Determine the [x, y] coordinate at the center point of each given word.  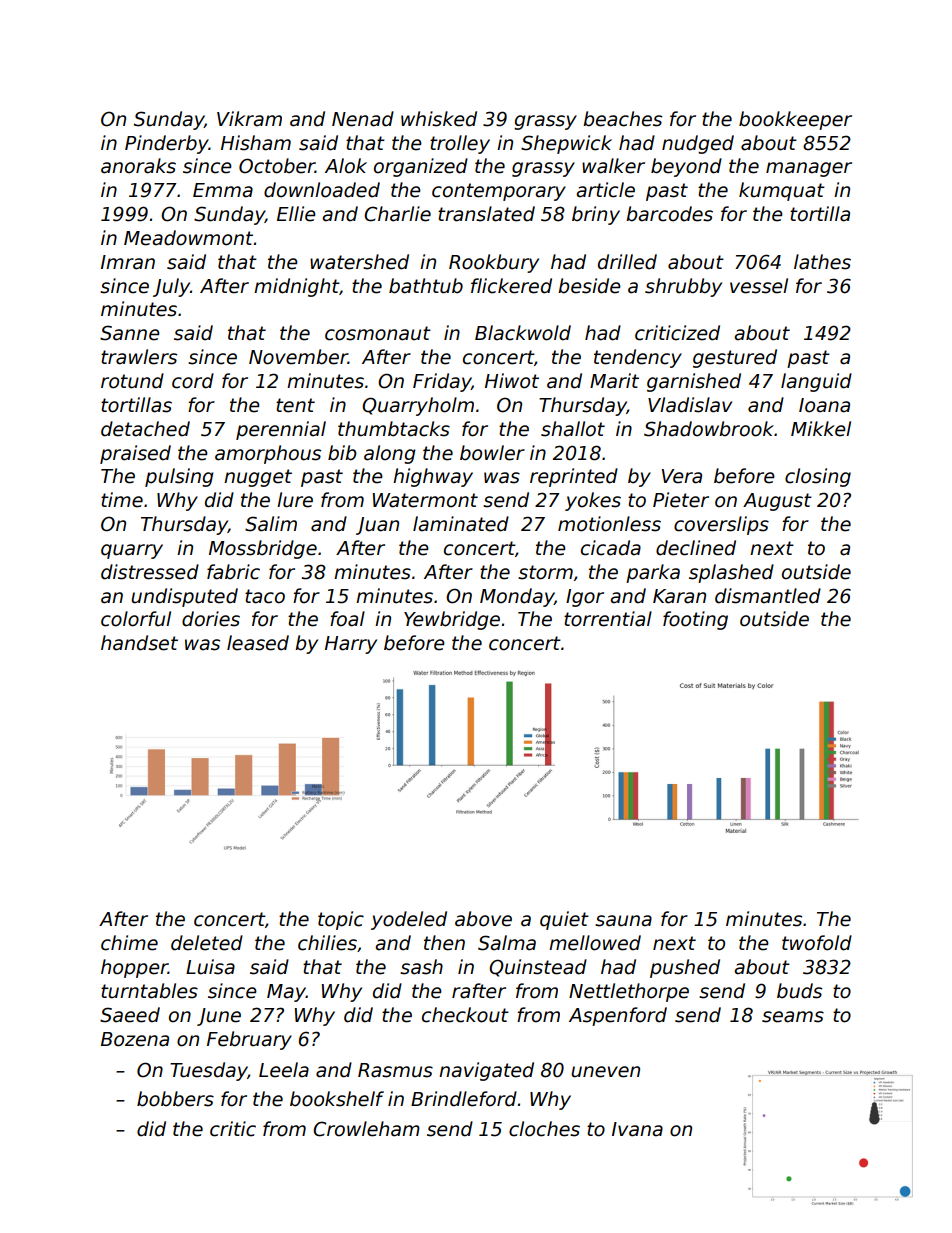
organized [421, 167]
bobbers [175, 1099]
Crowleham [366, 1129]
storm [545, 572]
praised [135, 454]
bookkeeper [795, 120]
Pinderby [167, 144]
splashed [731, 573]
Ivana [637, 1129]
